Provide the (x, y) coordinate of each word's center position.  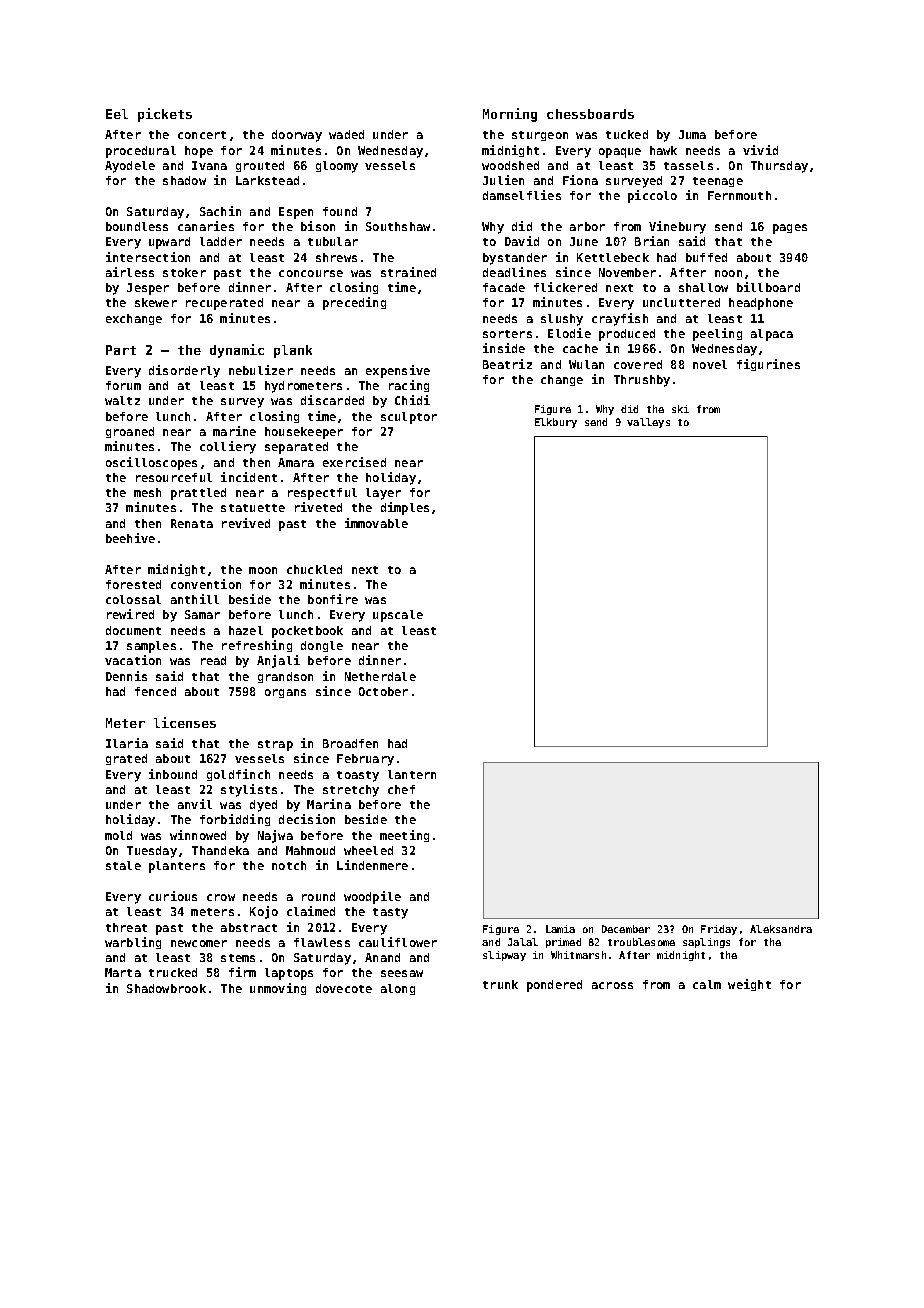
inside (504, 348)
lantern (412, 774)
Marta (123, 972)
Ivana (209, 165)
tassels (688, 165)
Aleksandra (781, 929)
